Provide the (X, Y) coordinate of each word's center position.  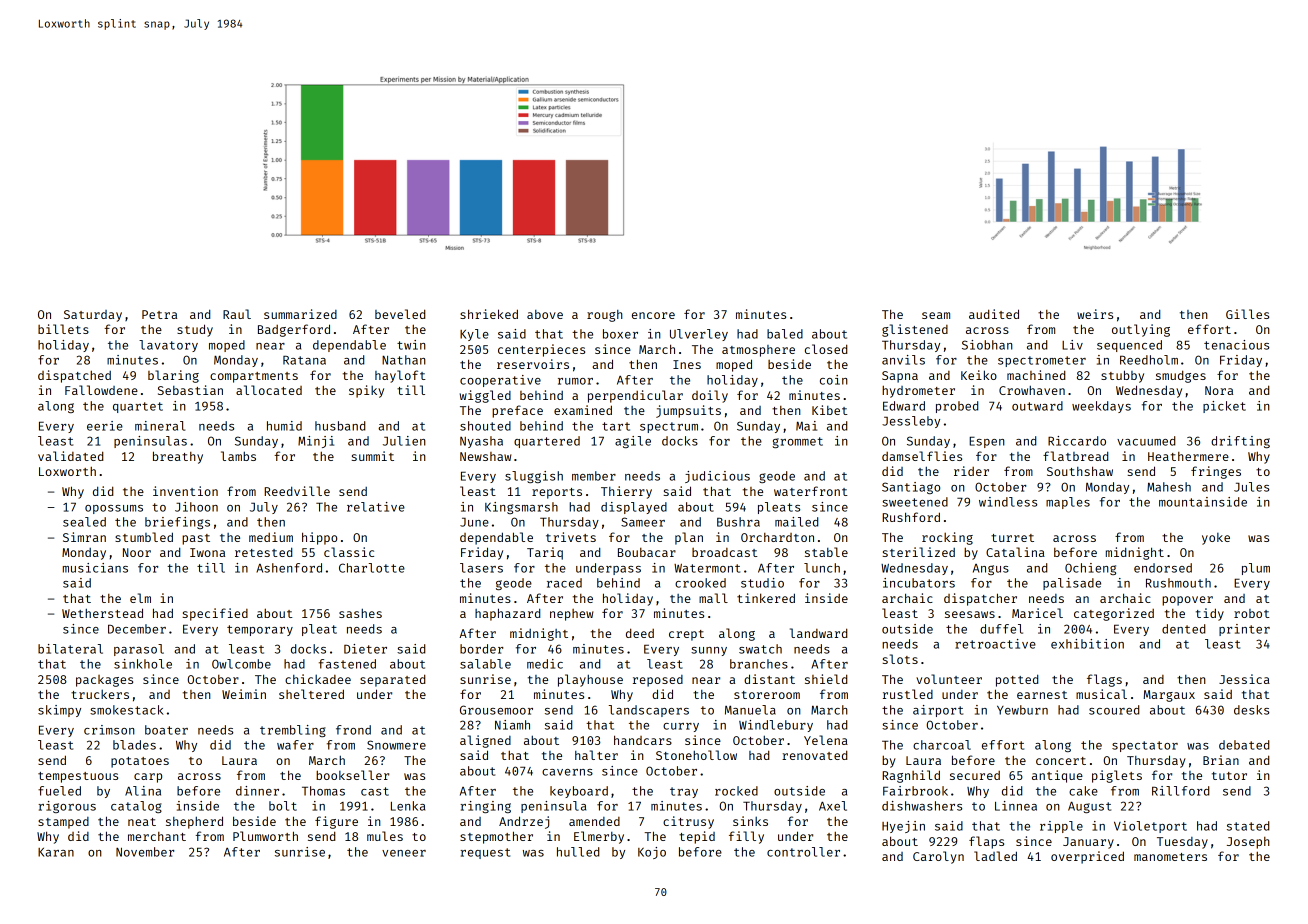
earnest (1042, 695)
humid (284, 426)
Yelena (826, 740)
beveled (400, 314)
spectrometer (1042, 361)
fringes (1216, 472)
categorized (1114, 614)
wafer (295, 745)
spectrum (669, 427)
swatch (760, 649)
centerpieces (541, 350)
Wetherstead (102, 613)
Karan (56, 852)
